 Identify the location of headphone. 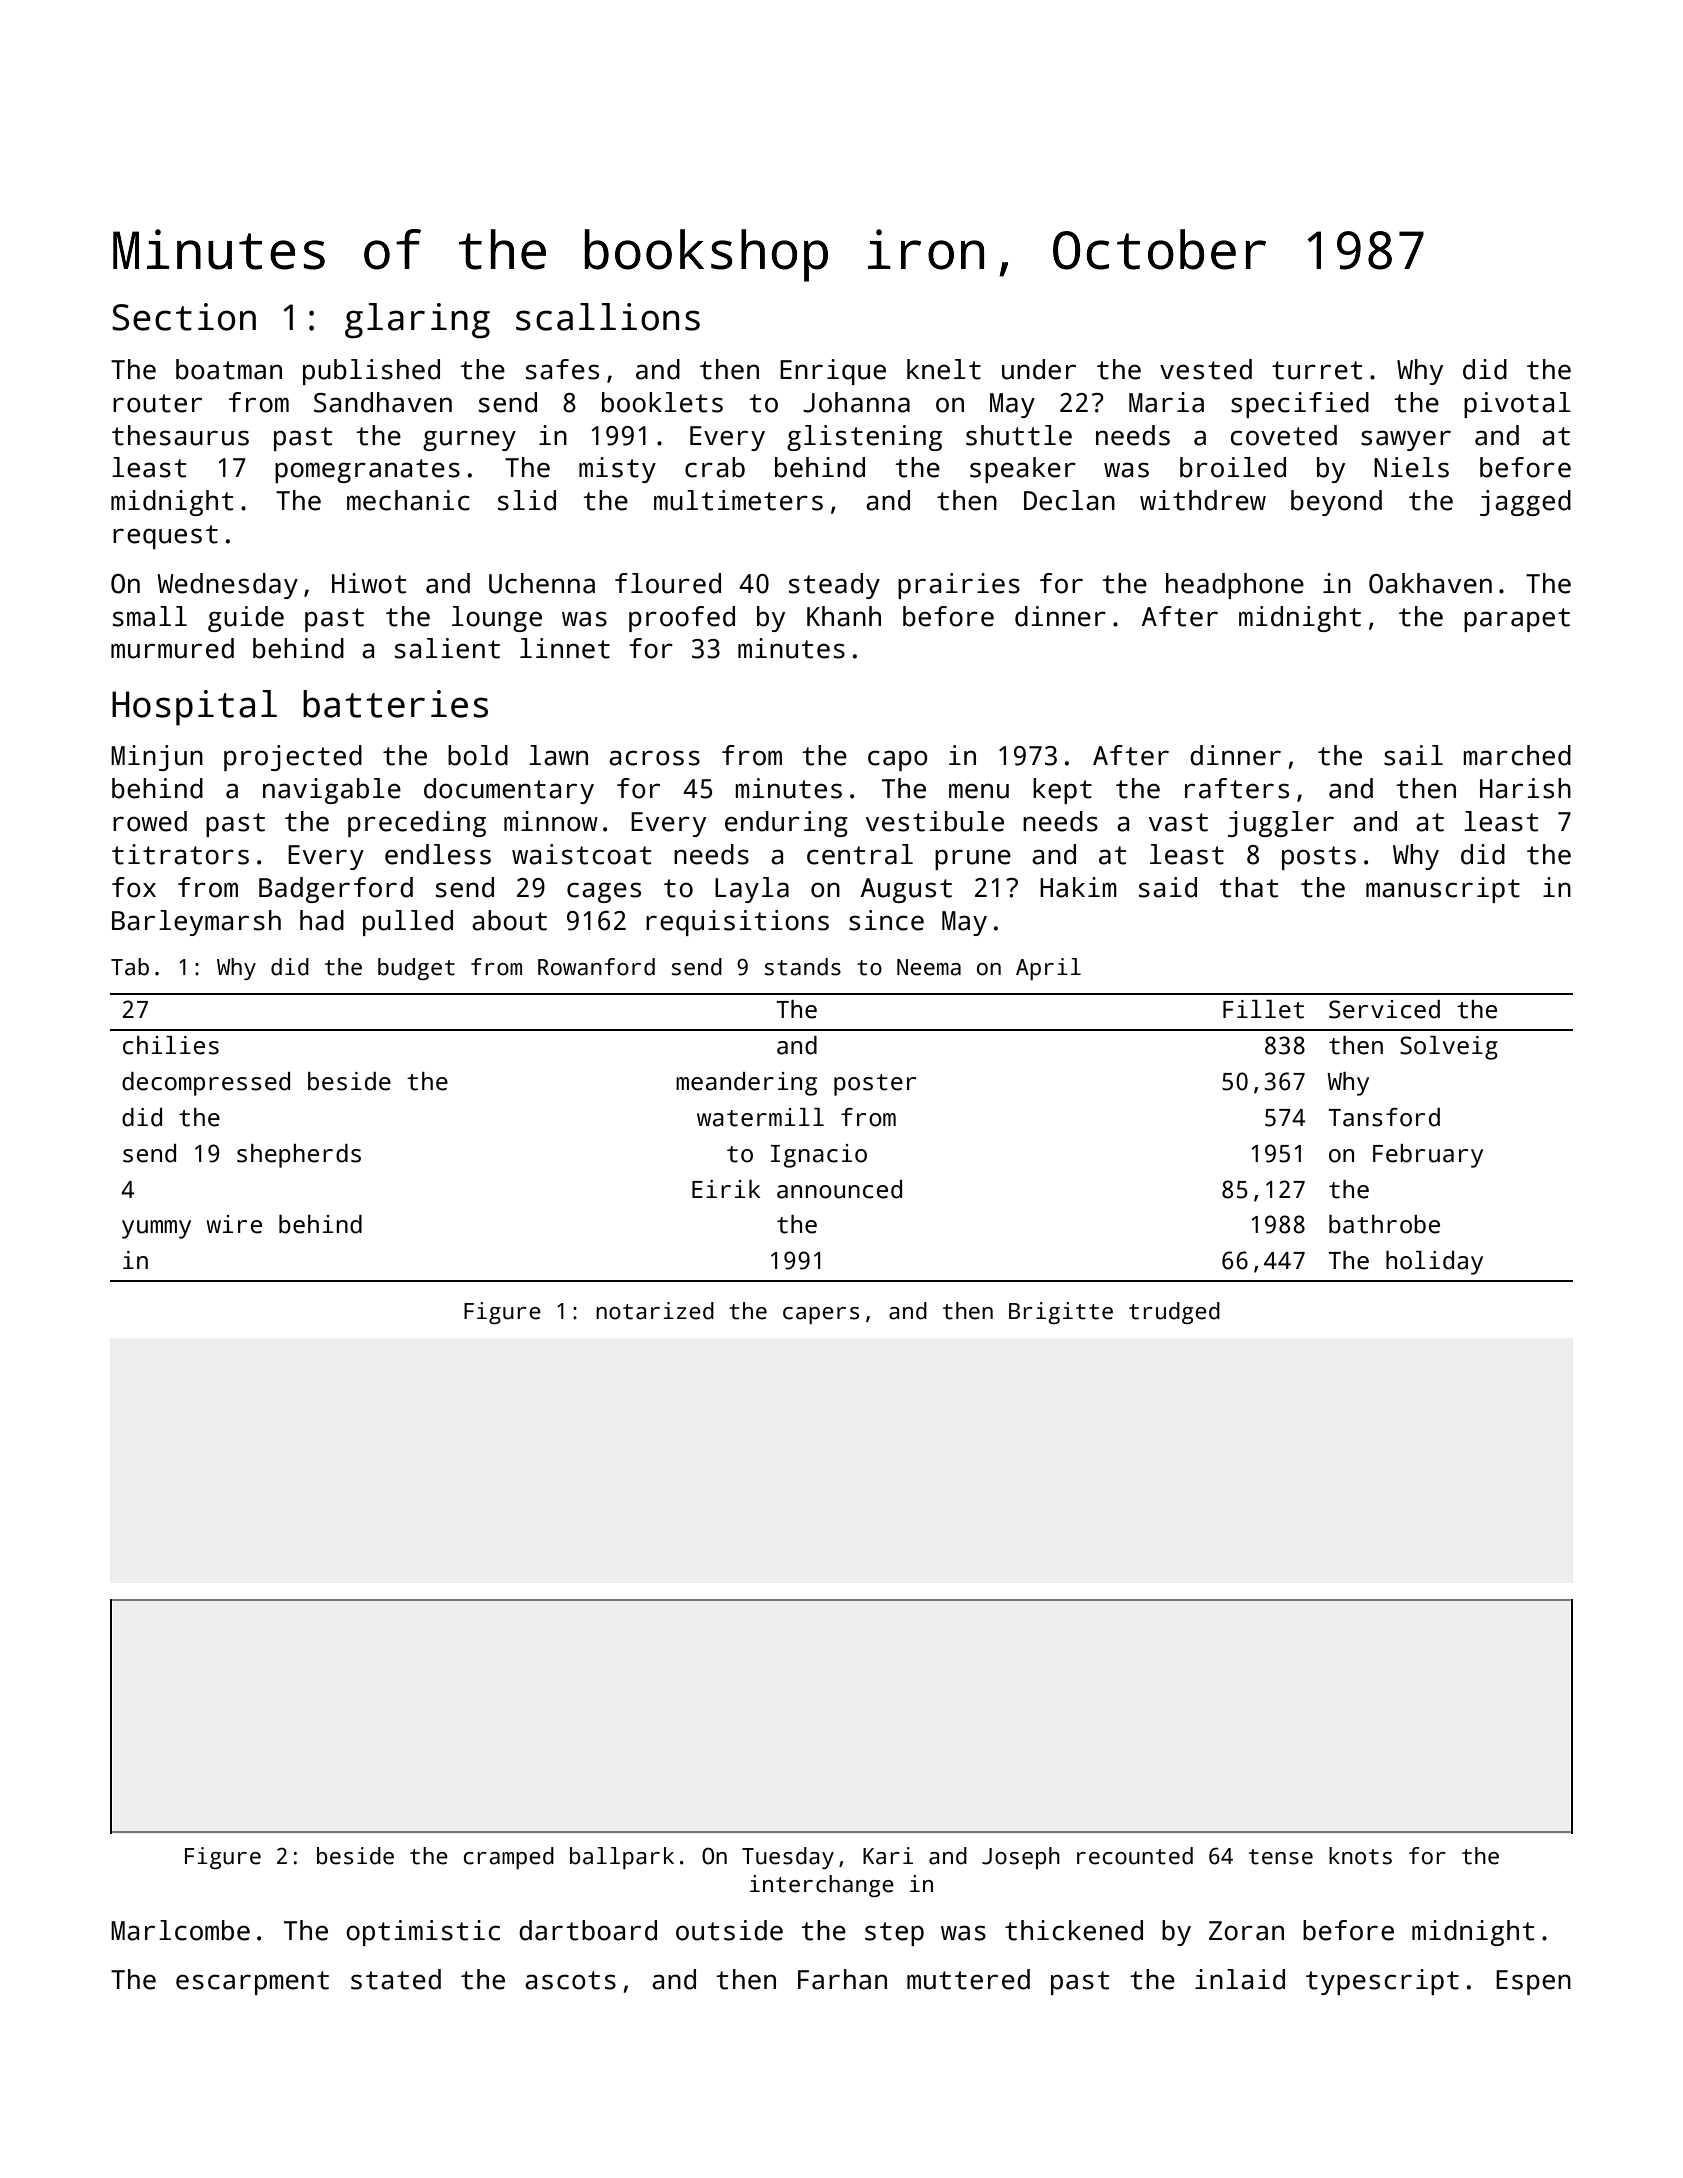
(1235, 586).
